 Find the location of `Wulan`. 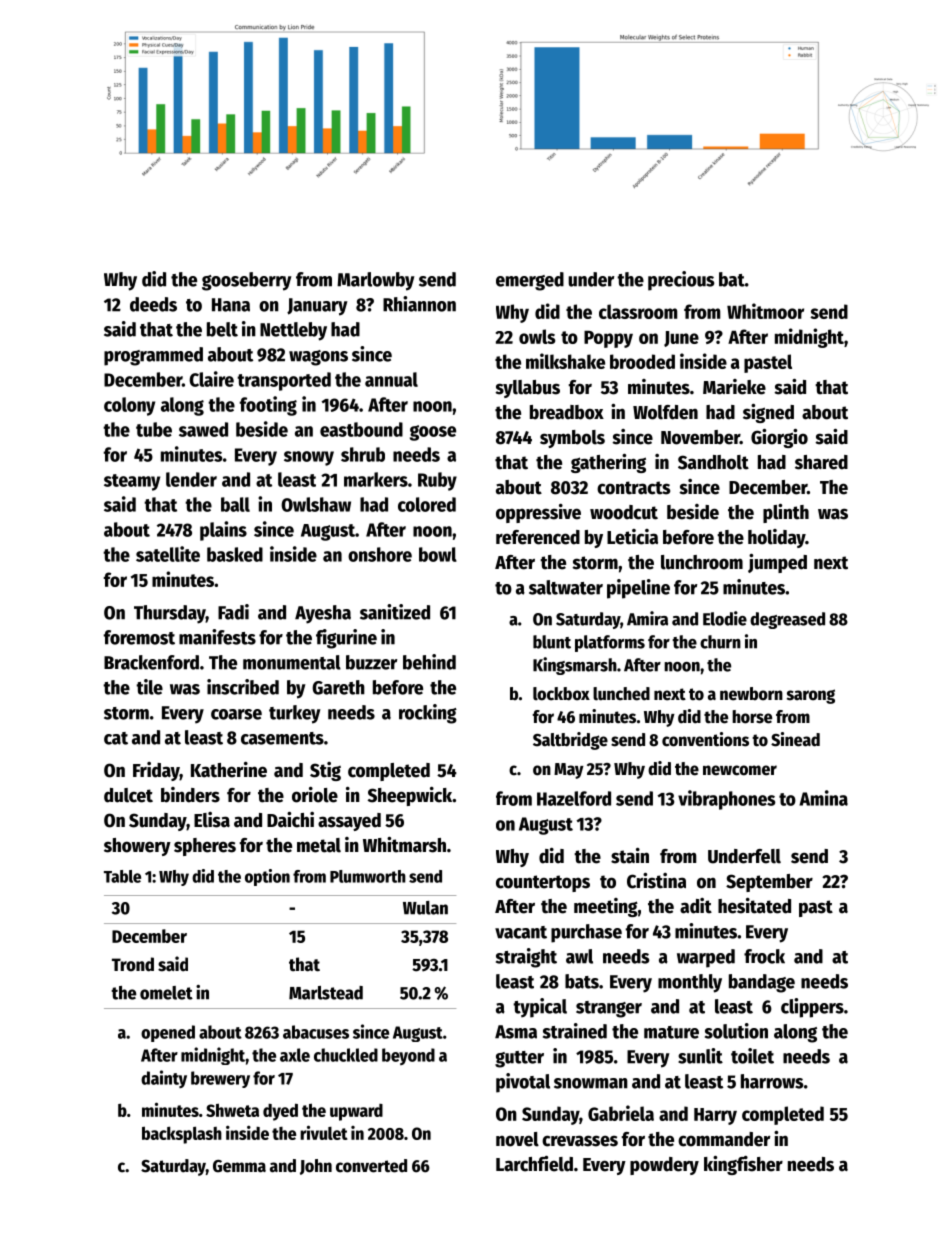

Wulan is located at coordinates (425, 908).
